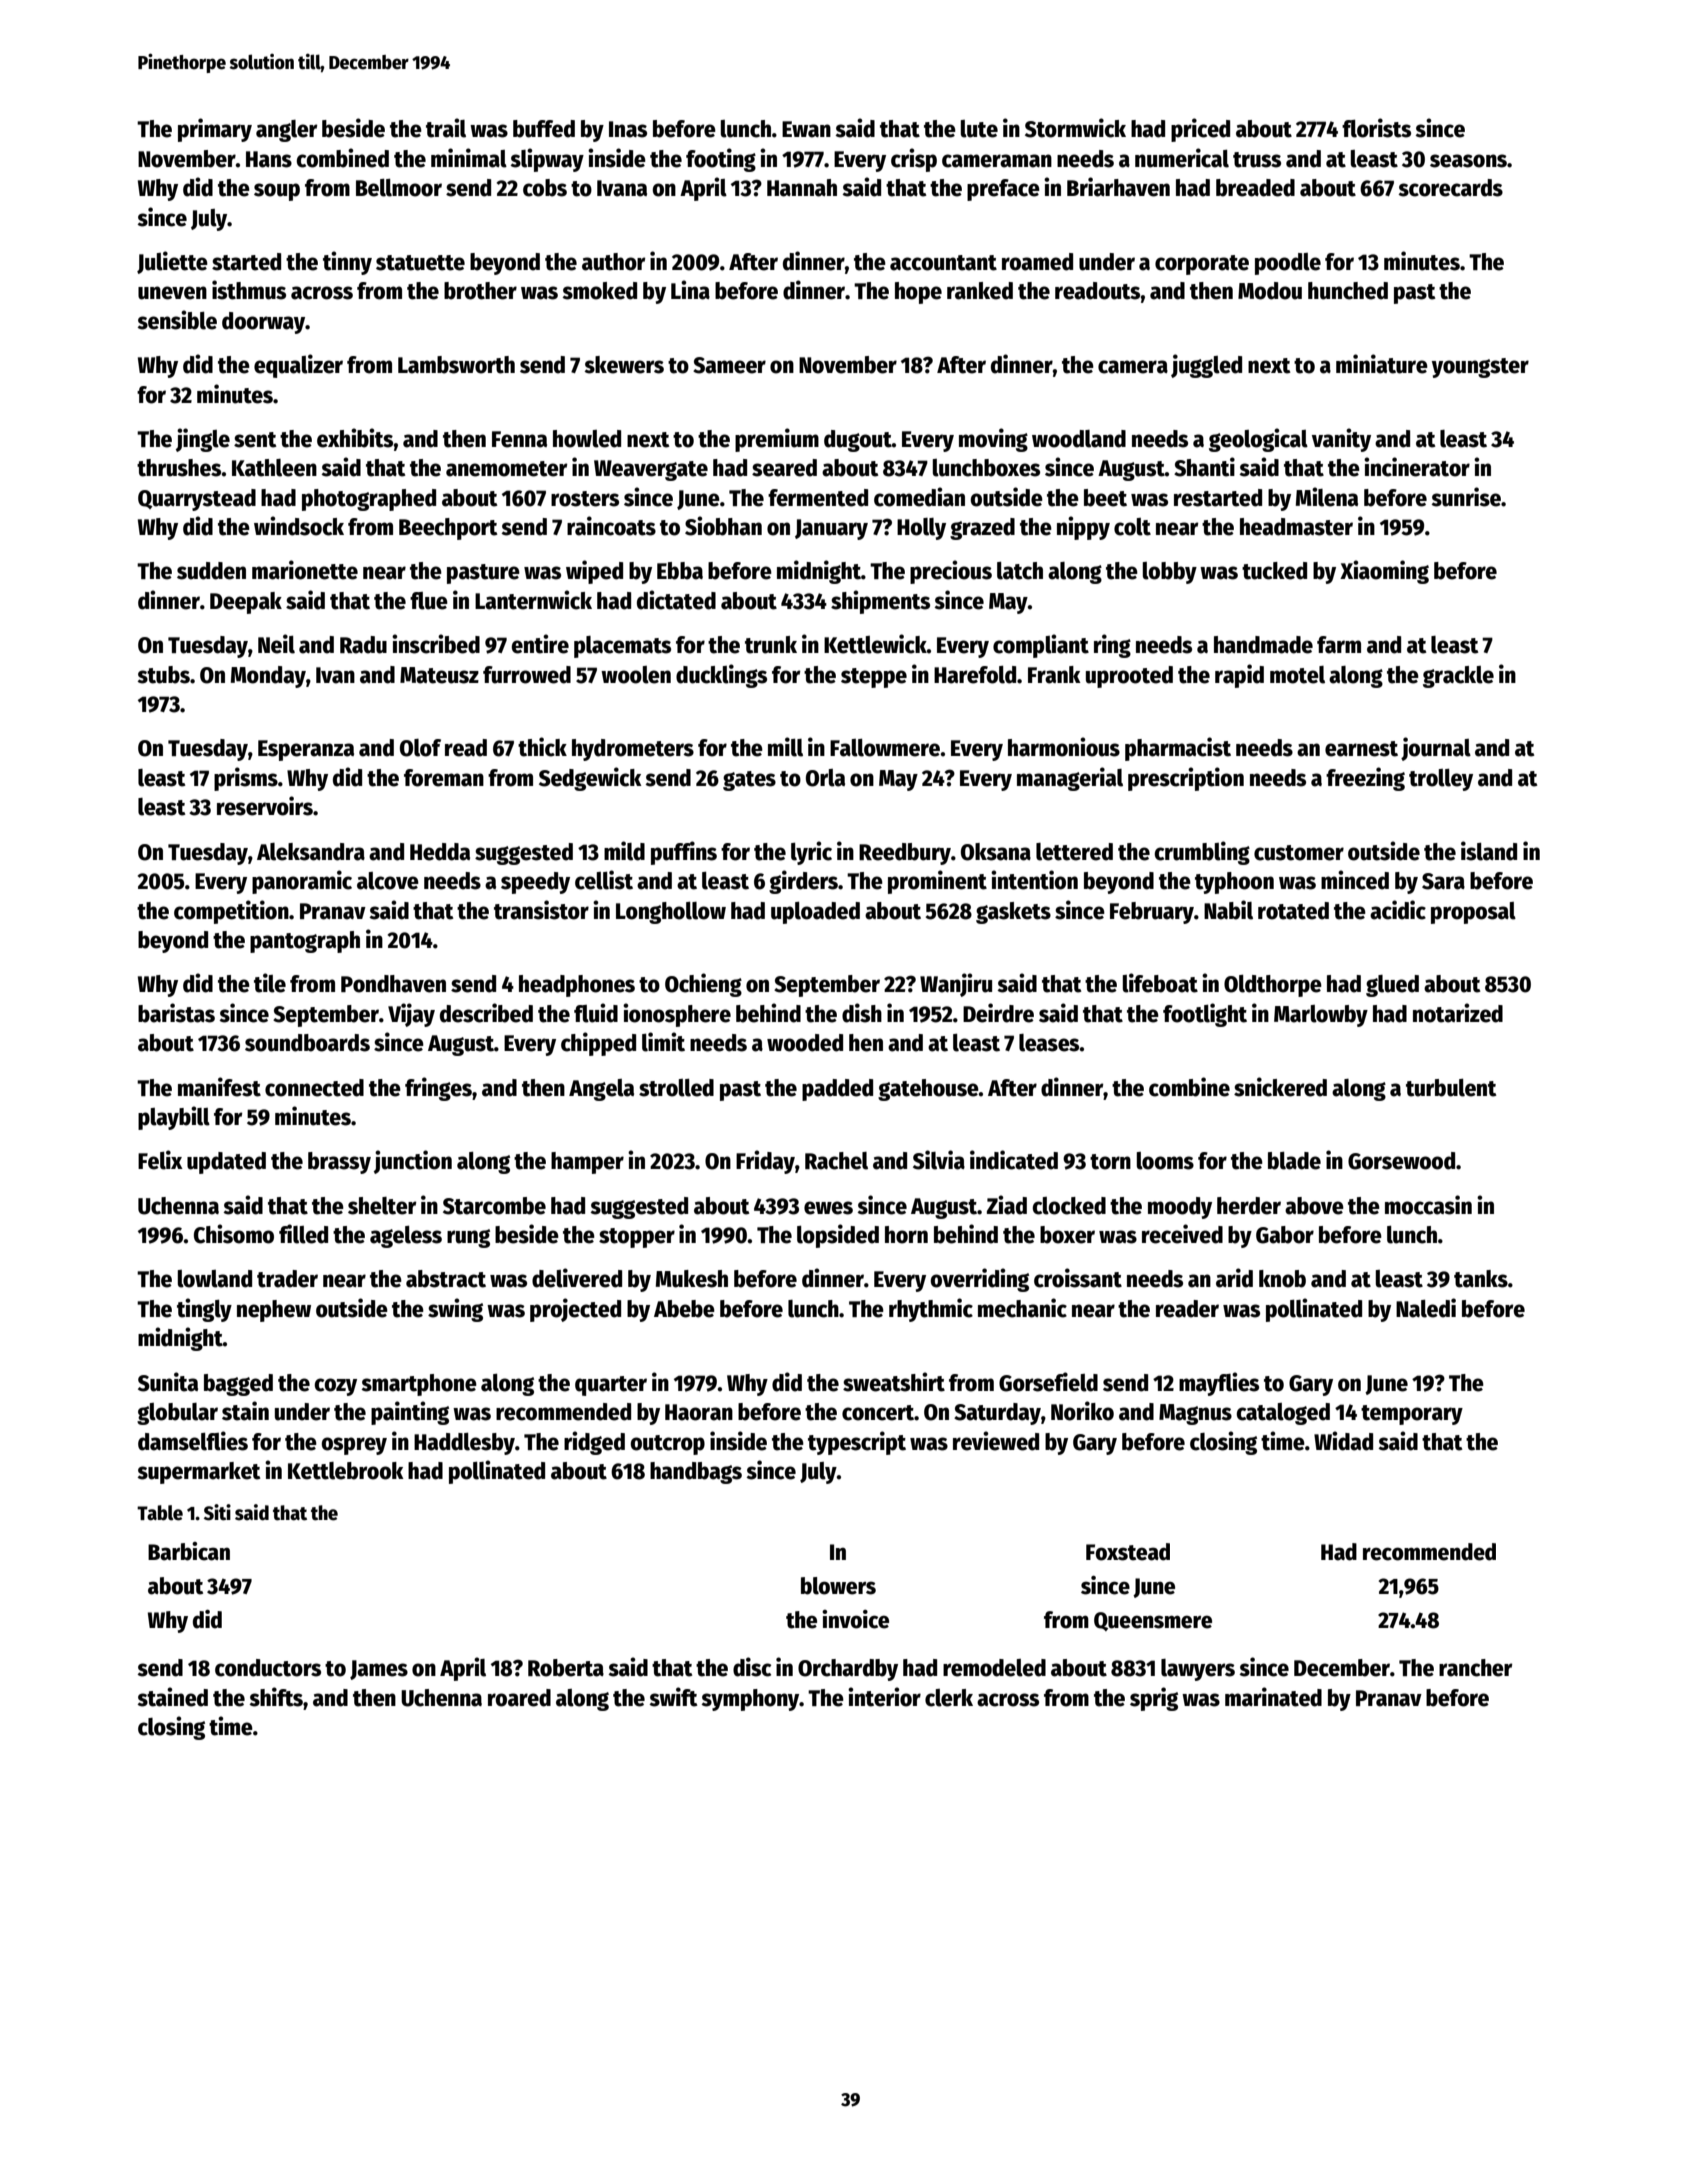 The image size is (1683, 2178). What do you see at coordinates (533, 600) in the screenshot?
I see `Lanternwick` at bounding box center [533, 600].
